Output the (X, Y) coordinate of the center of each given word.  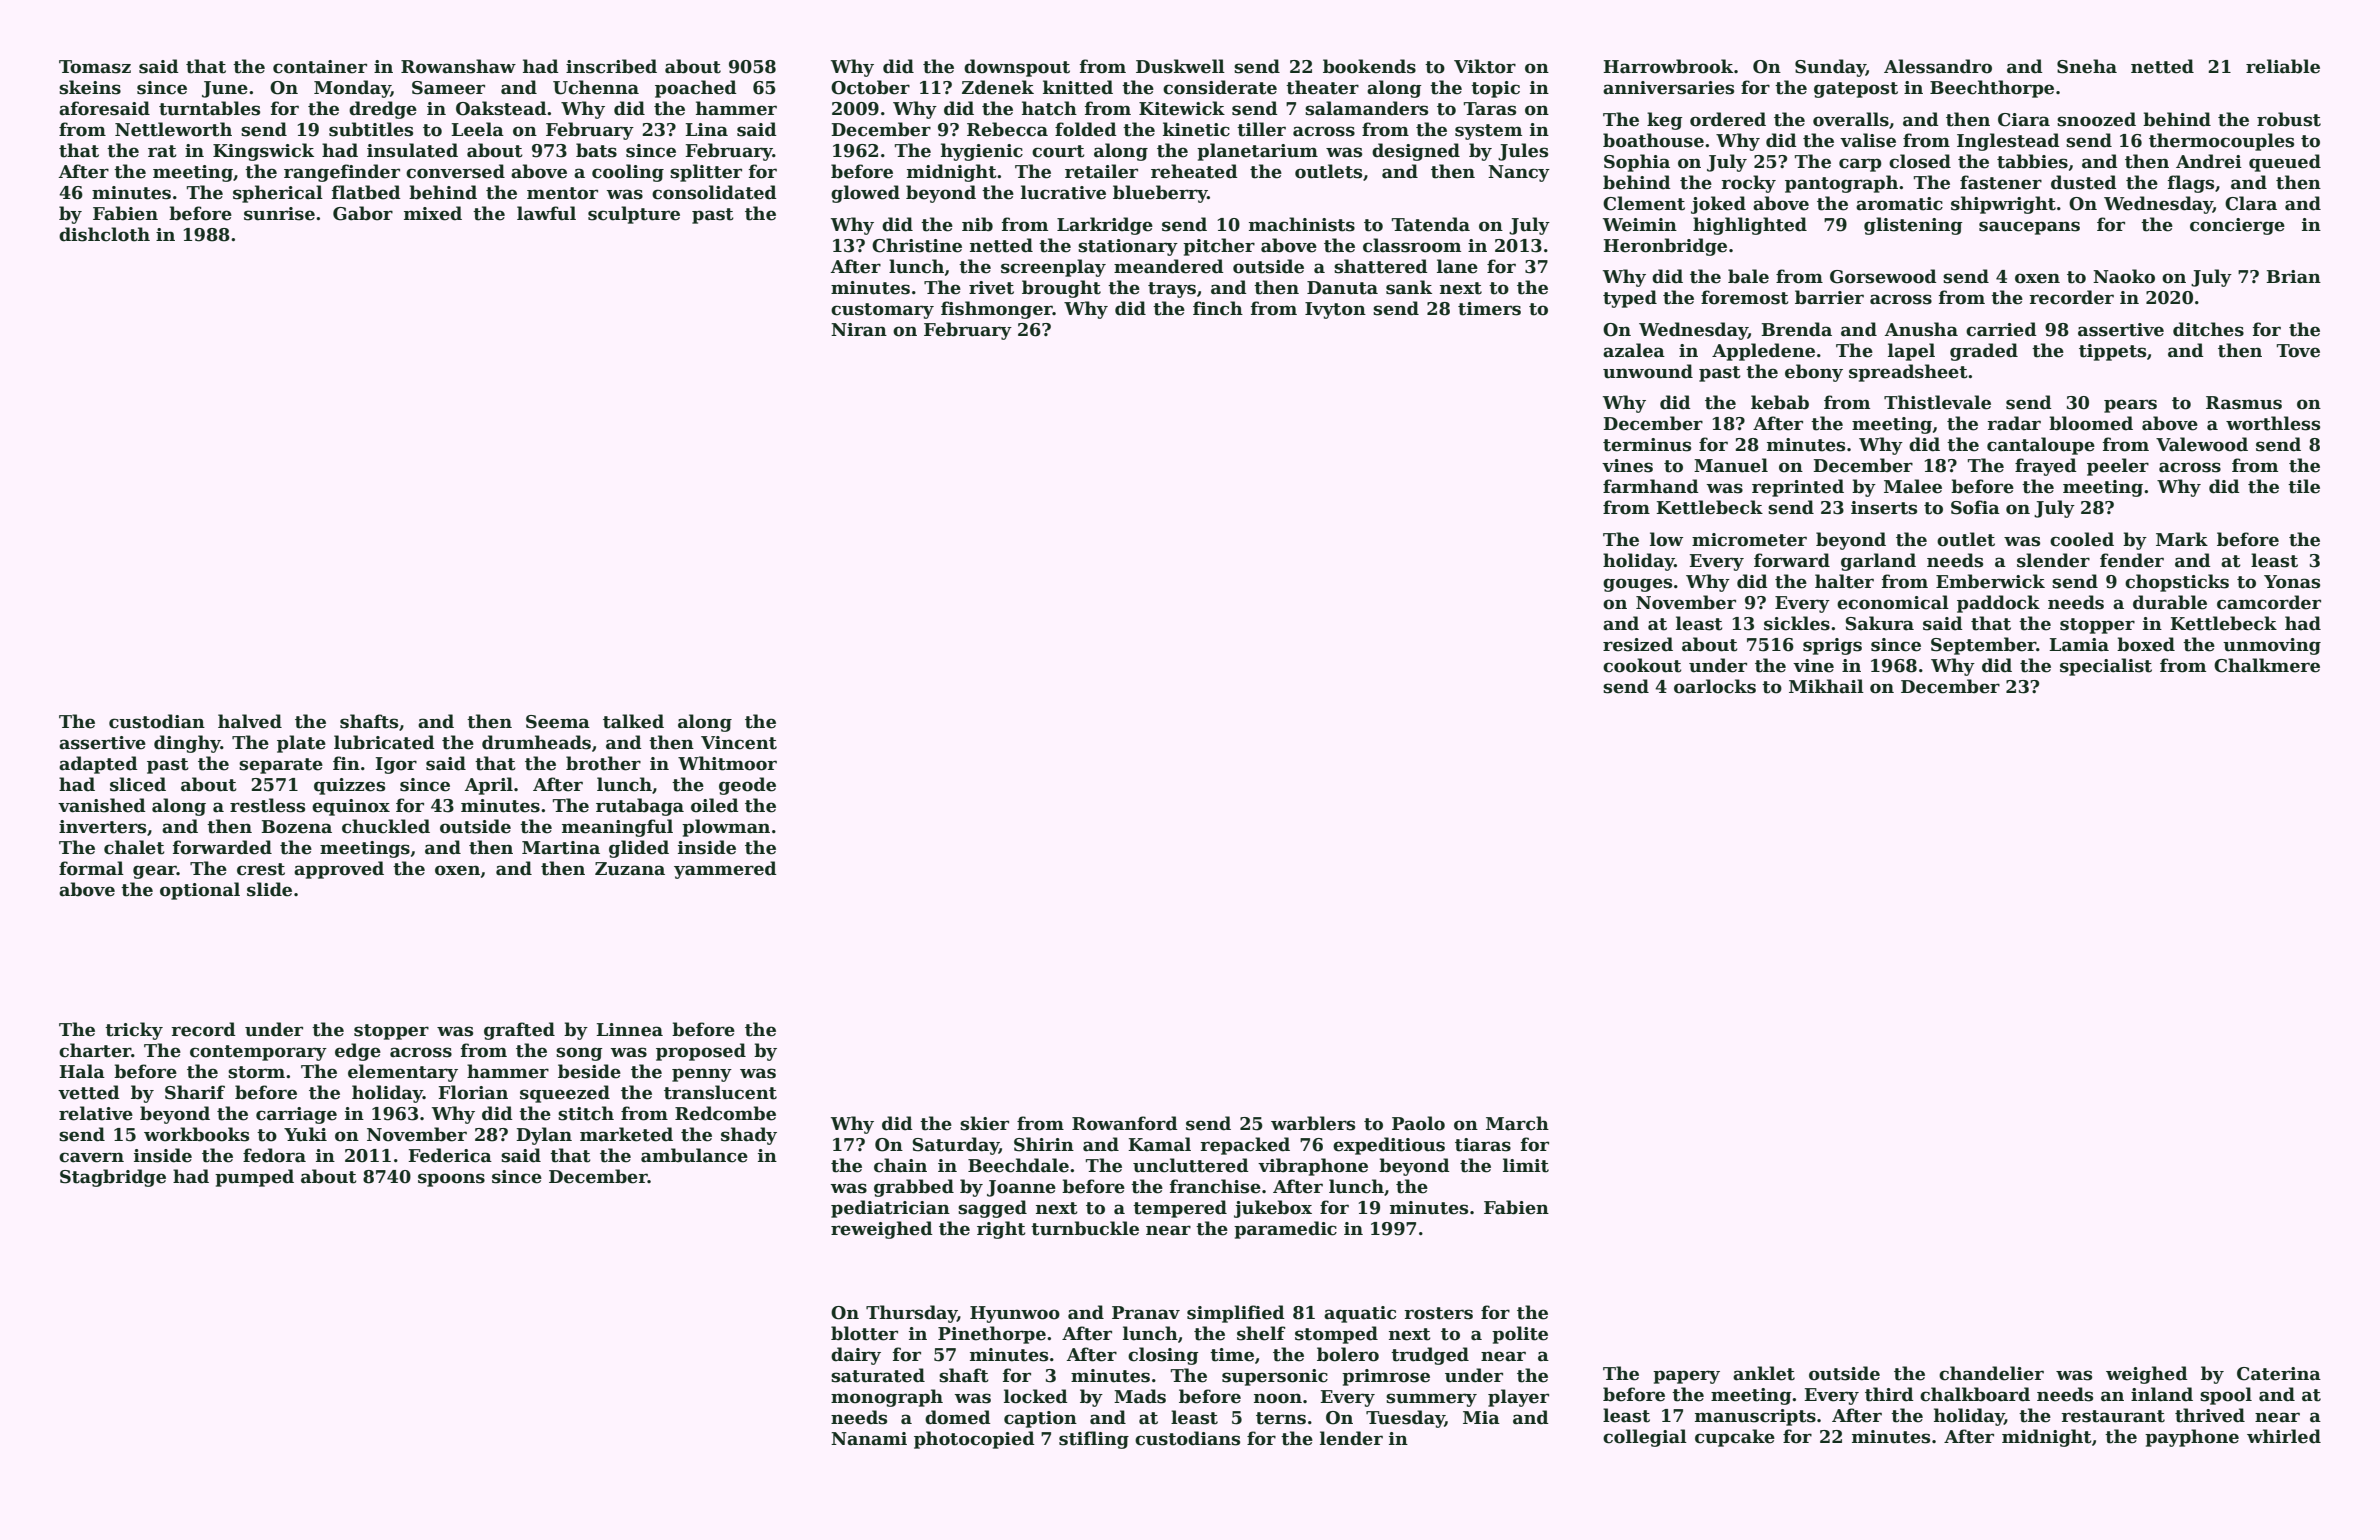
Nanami (869, 1439)
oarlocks (1715, 686)
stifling (1094, 1440)
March (1517, 1123)
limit (1526, 1165)
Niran (859, 330)
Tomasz (95, 67)
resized (1638, 644)
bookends (1369, 66)
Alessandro (1938, 66)
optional (200, 891)
